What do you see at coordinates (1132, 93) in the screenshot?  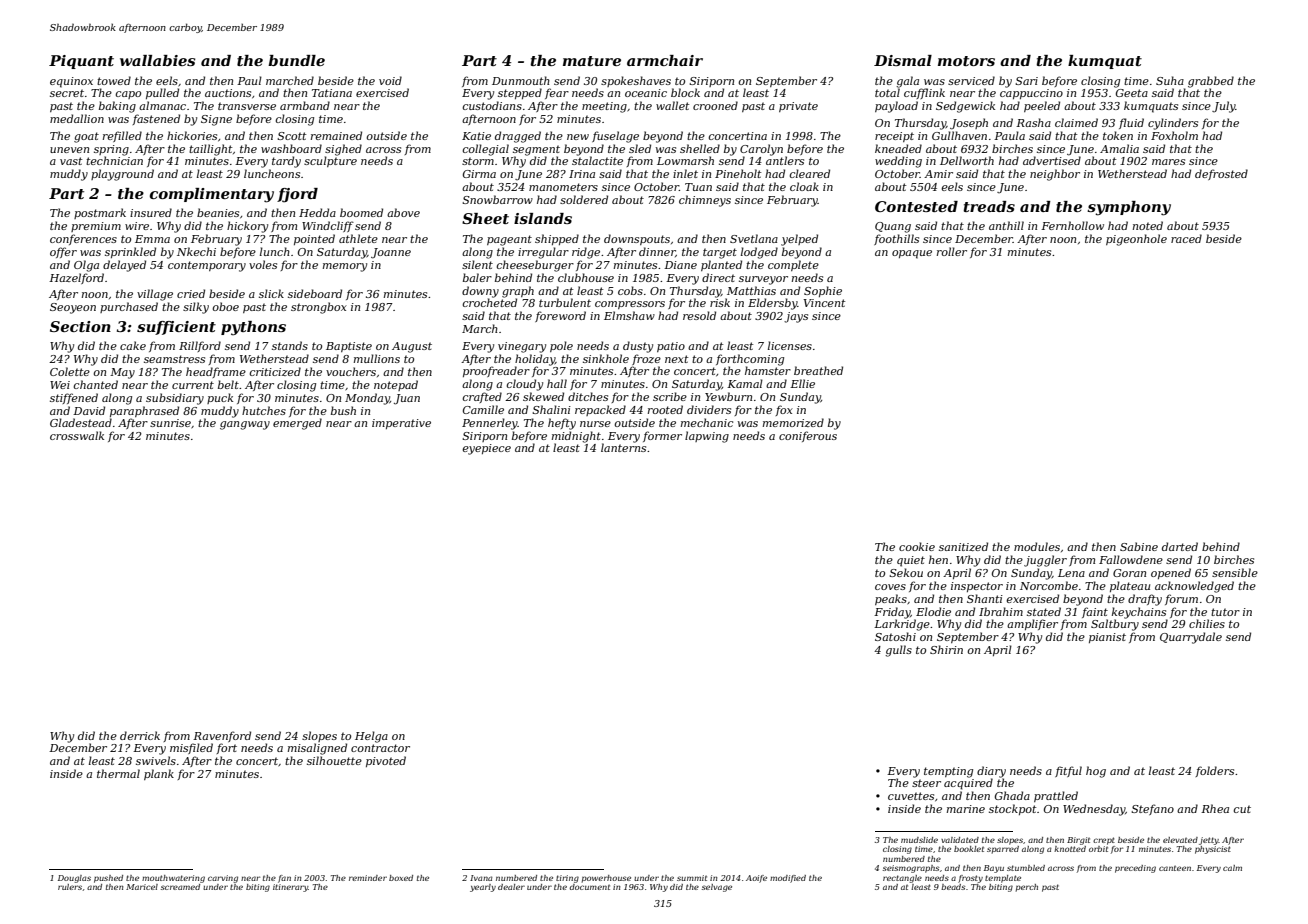 I see `Geeta` at bounding box center [1132, 93].
